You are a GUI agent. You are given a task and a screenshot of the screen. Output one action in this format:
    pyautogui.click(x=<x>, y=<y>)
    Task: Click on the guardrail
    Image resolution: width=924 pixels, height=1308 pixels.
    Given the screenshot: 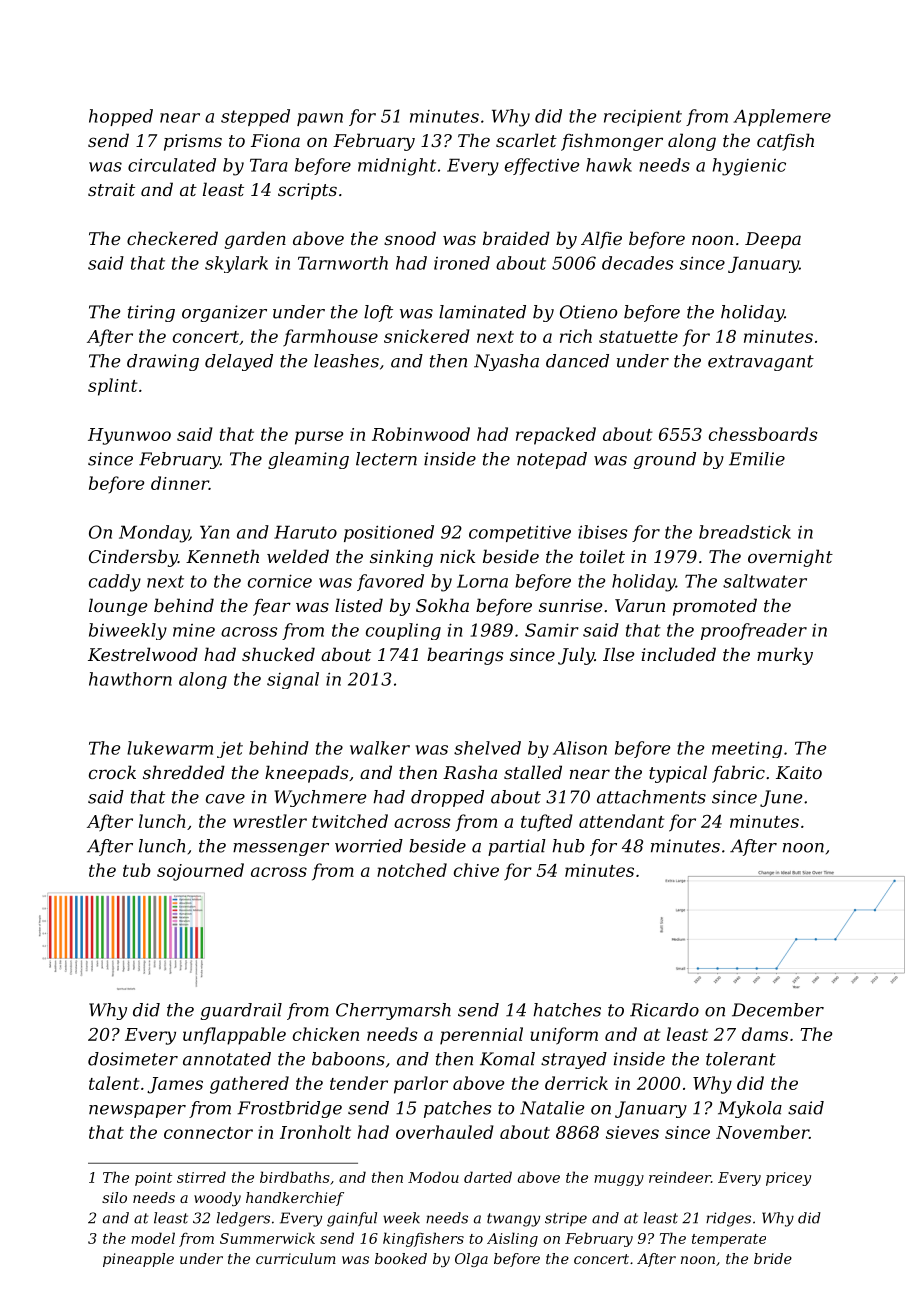 What is the action you would take?
    pyautogui.click(x=241, y=1011)
